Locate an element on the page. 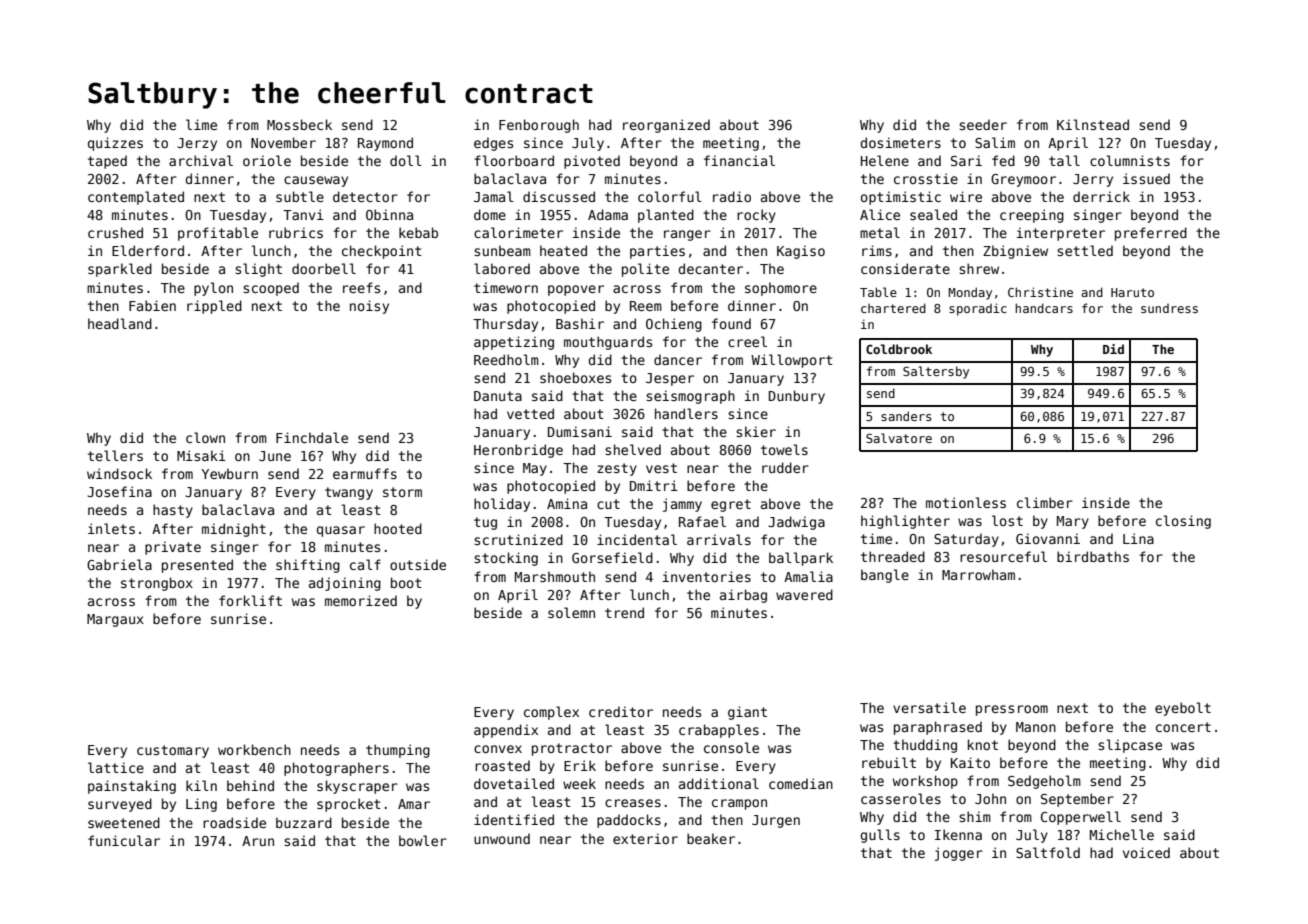 This page has height=924, width=1308. Reem is located at coordinates (646, 306).
